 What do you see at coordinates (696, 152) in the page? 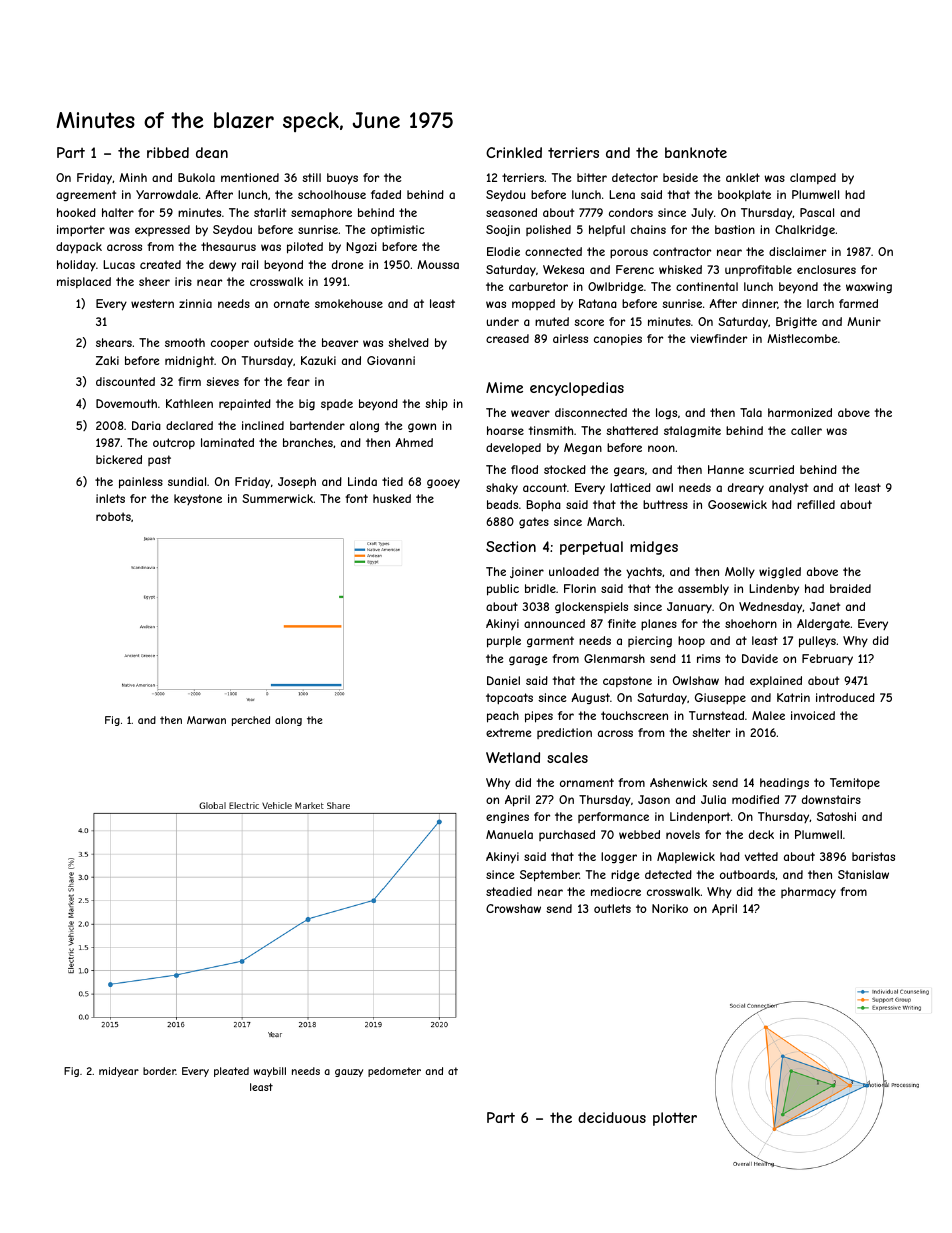
I see `banknote` at bounding box center [696, 152].
